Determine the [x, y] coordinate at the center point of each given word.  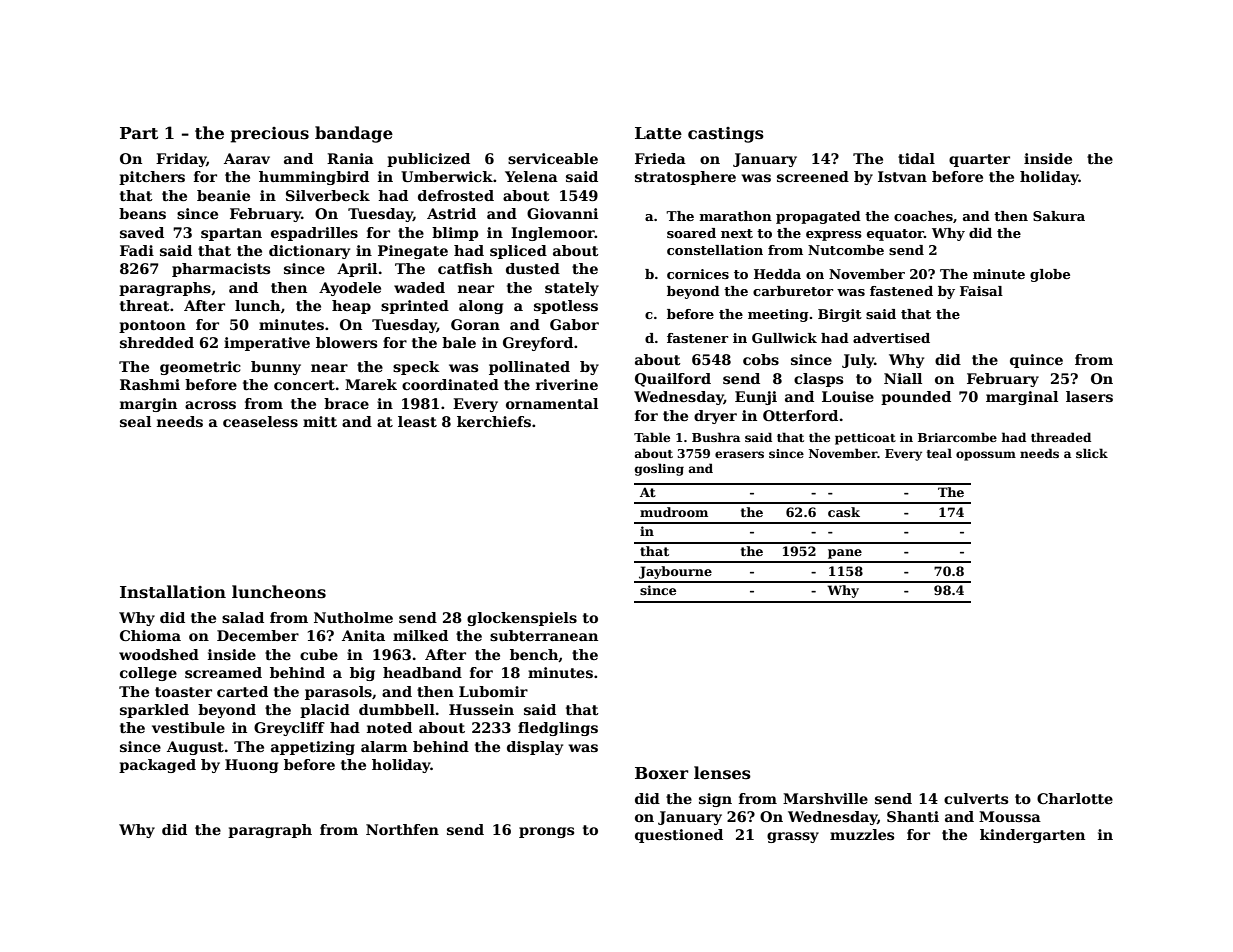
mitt [320, 421]
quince [1036, 361]
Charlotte [1075, 798]
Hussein [481, 709]
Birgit [840, 315]
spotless [566, 307]
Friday [181, 160]
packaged [157, 766]
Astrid [451, 213]
